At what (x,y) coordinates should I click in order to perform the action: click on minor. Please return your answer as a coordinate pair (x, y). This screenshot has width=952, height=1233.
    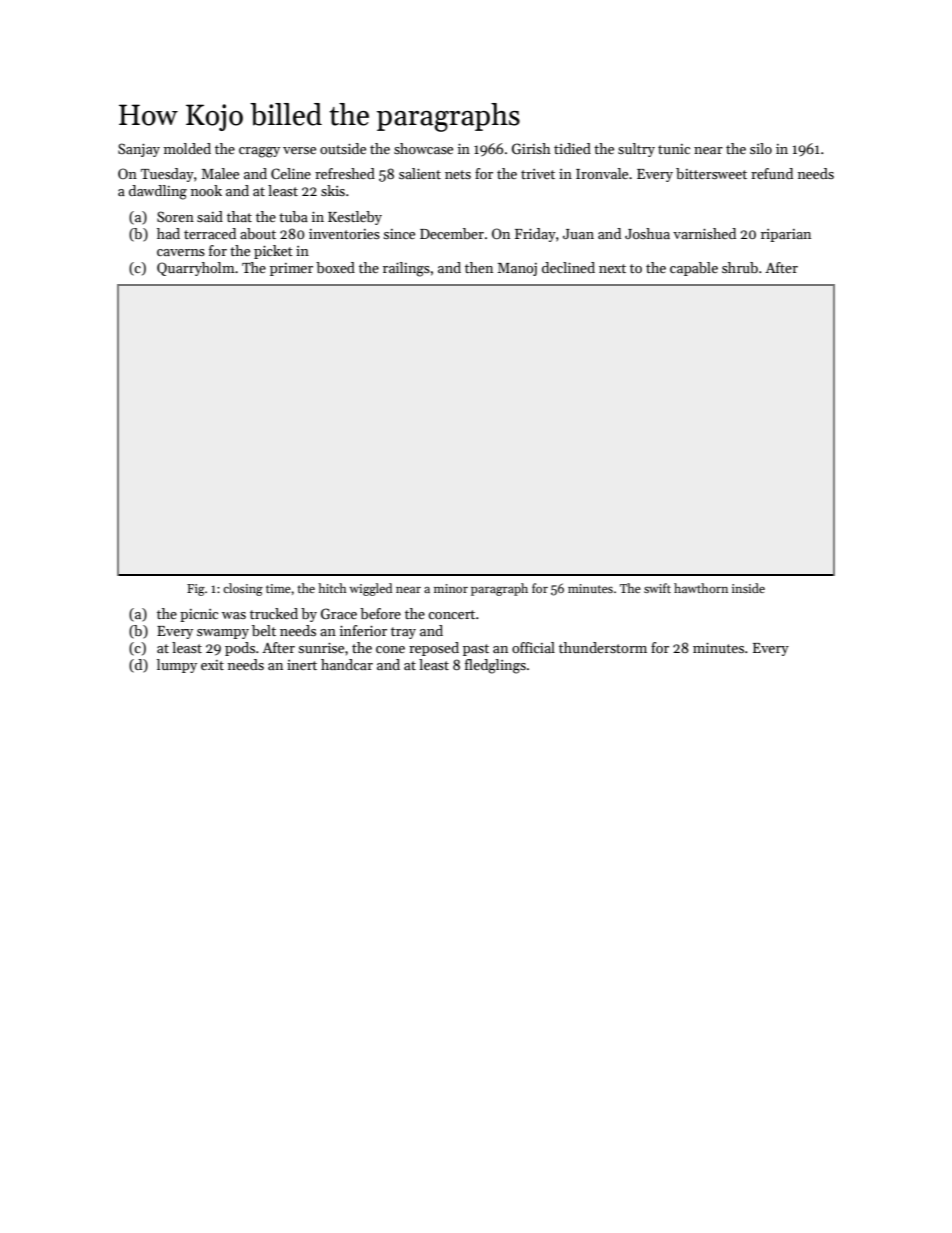
    Looking at the image, I should click on (451, 588).
